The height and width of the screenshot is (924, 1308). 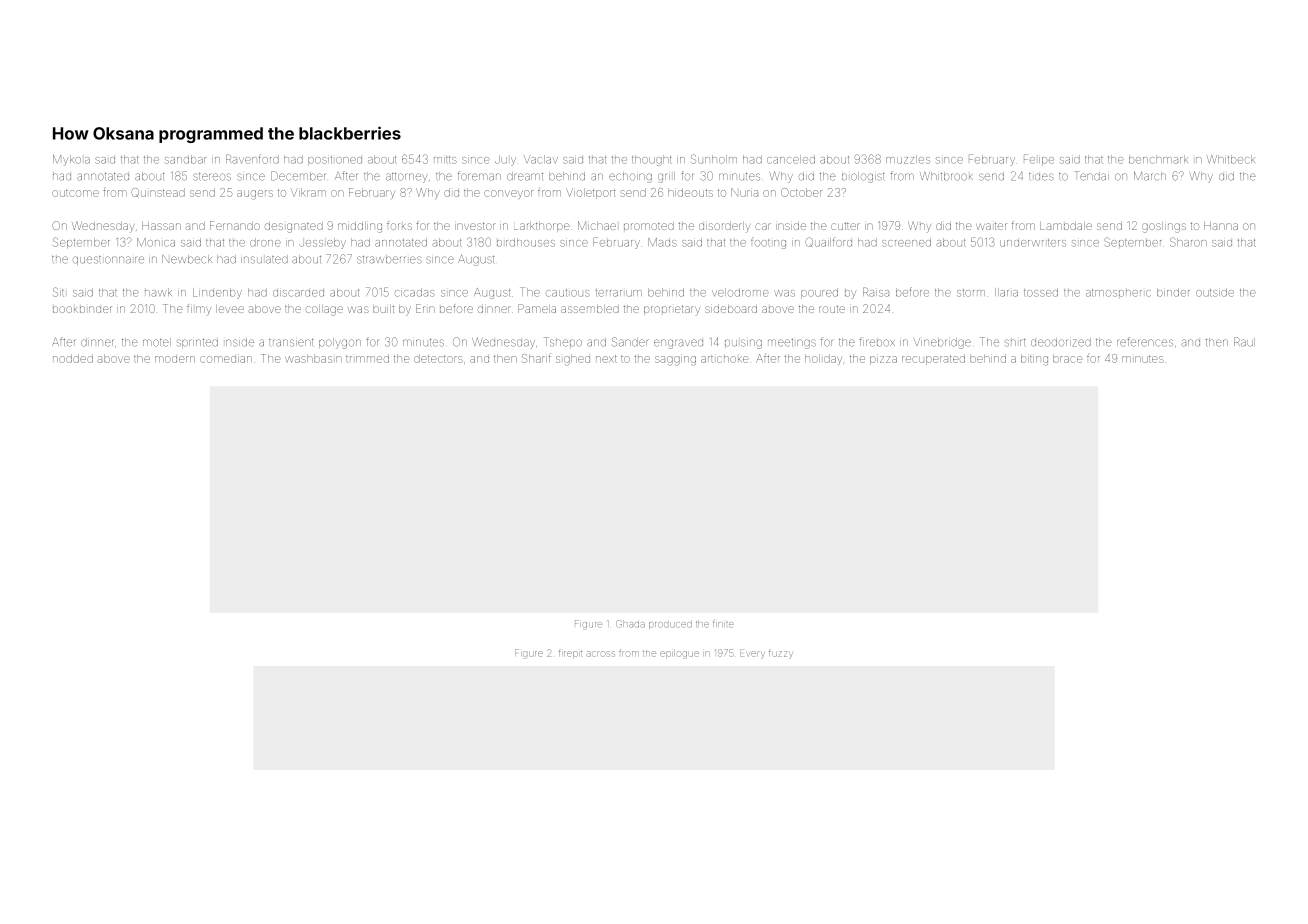 I want to click on Fernando, so click(x=235, y=225).
